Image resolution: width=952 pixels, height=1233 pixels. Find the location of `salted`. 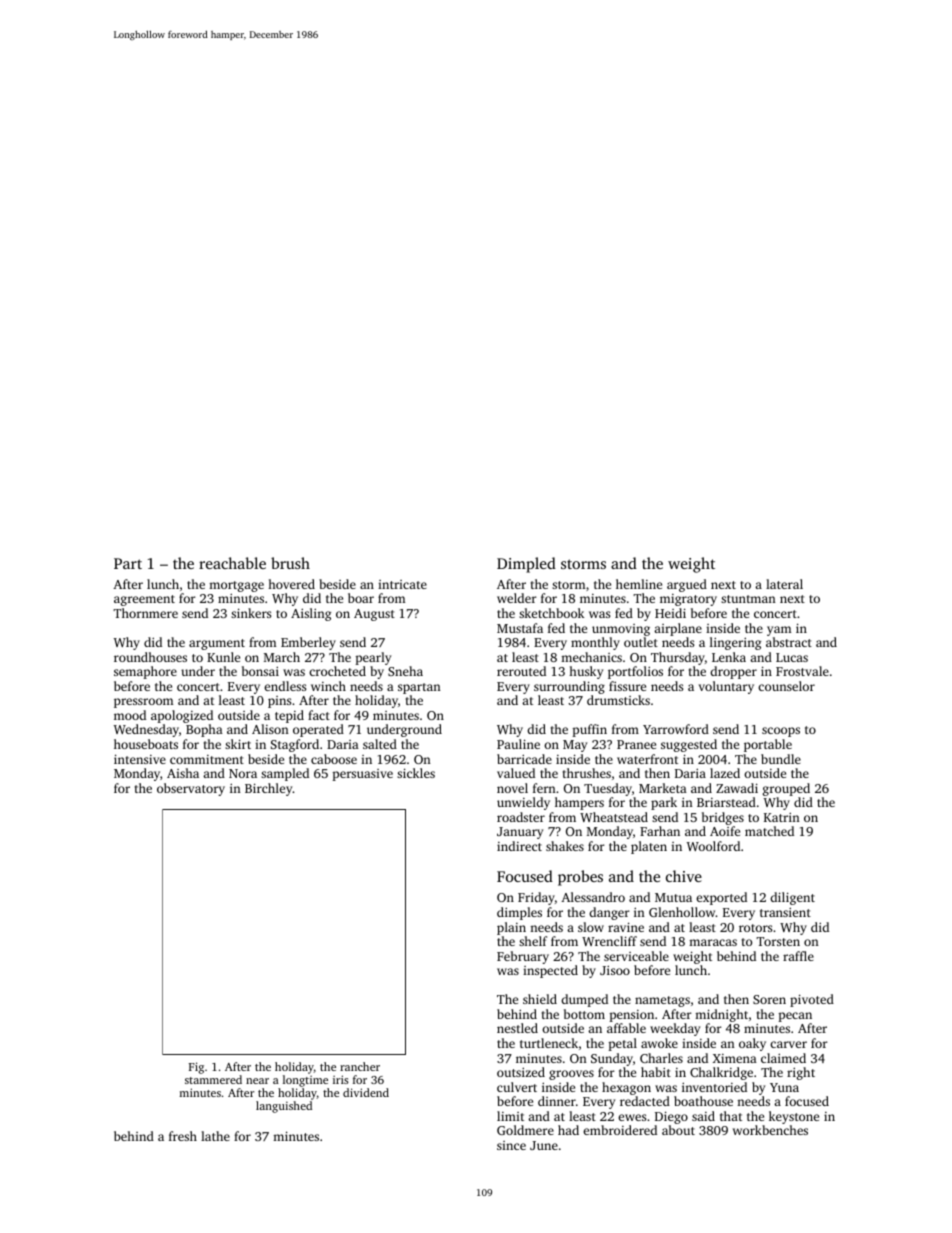

salted is located at coordinates (380, 744).
